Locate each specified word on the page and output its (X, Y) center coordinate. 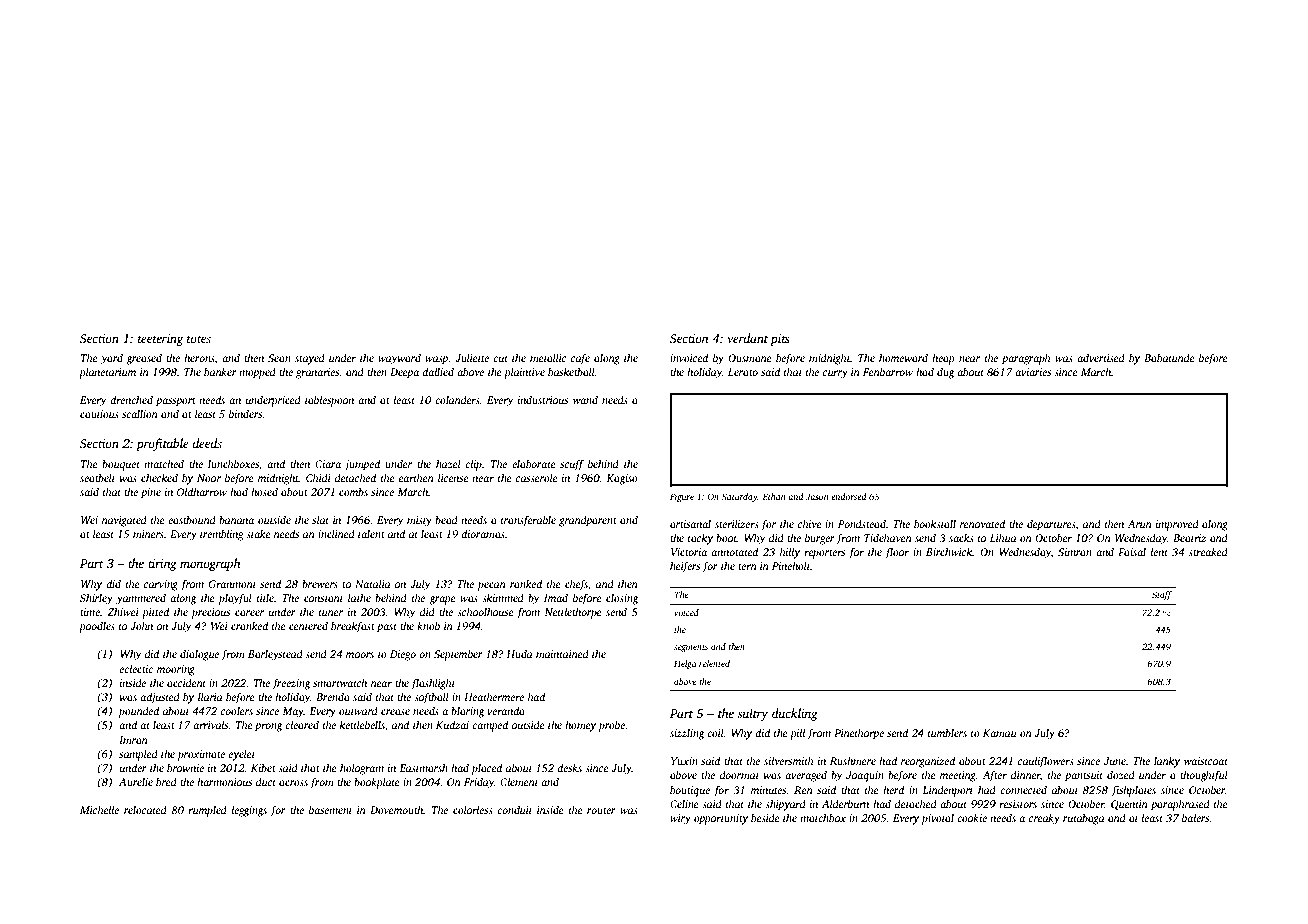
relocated (145, 809)
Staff (1162, 595)
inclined (336, 533)
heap (943, 359)
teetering (160, 340)
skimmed (503, 597)
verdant (747, 338)
